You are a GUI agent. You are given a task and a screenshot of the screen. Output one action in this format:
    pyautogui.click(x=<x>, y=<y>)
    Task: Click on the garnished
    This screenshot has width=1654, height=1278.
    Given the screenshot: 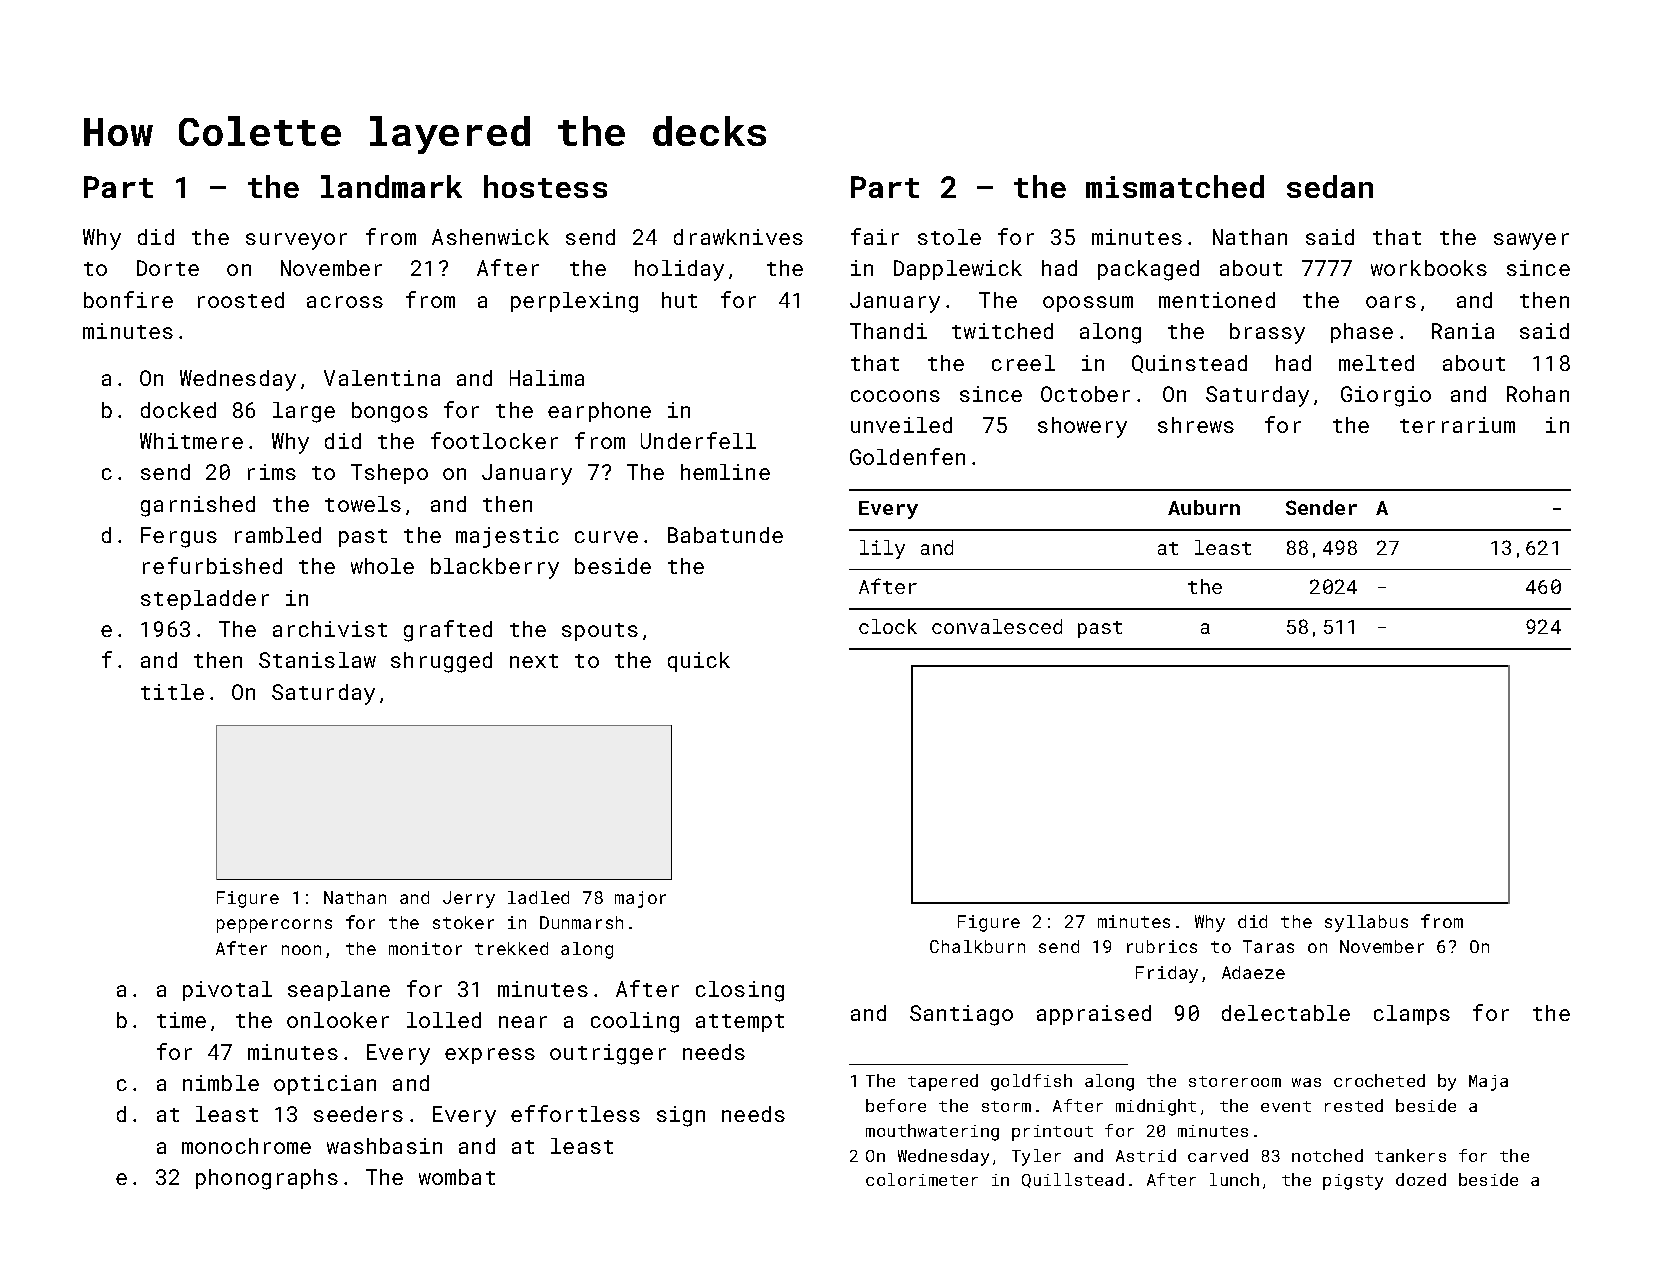 What is the action you would take?
    pyautogui.click(x=198, y=506)
